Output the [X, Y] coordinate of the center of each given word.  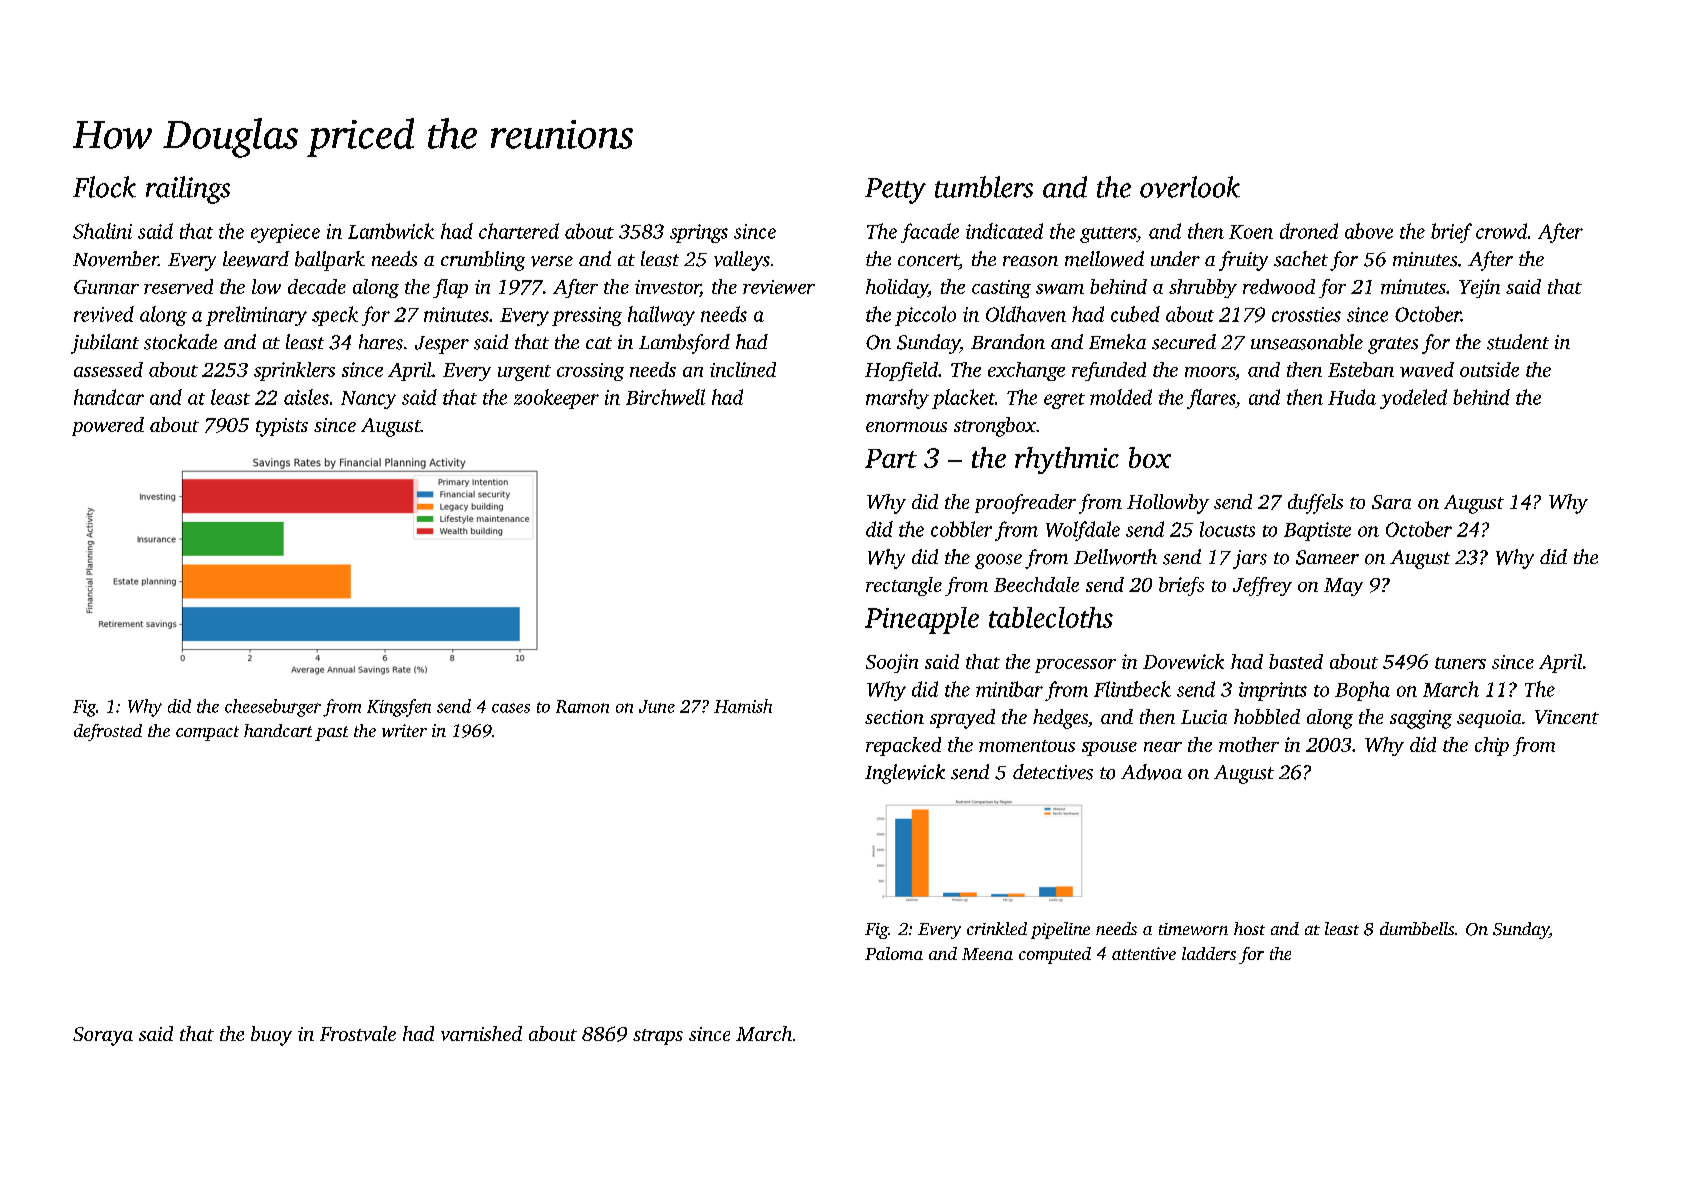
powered [108, 426]
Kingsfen [399, 708]
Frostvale [358, 1033]
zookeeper [556, 399]
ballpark [330, 261]
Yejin [1479, 288]
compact [207, 733]
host [1249, 928]
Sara [1391, 502]
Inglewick [905, 774]
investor [667, 288]
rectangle [904, 586]
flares [1211, 399]
